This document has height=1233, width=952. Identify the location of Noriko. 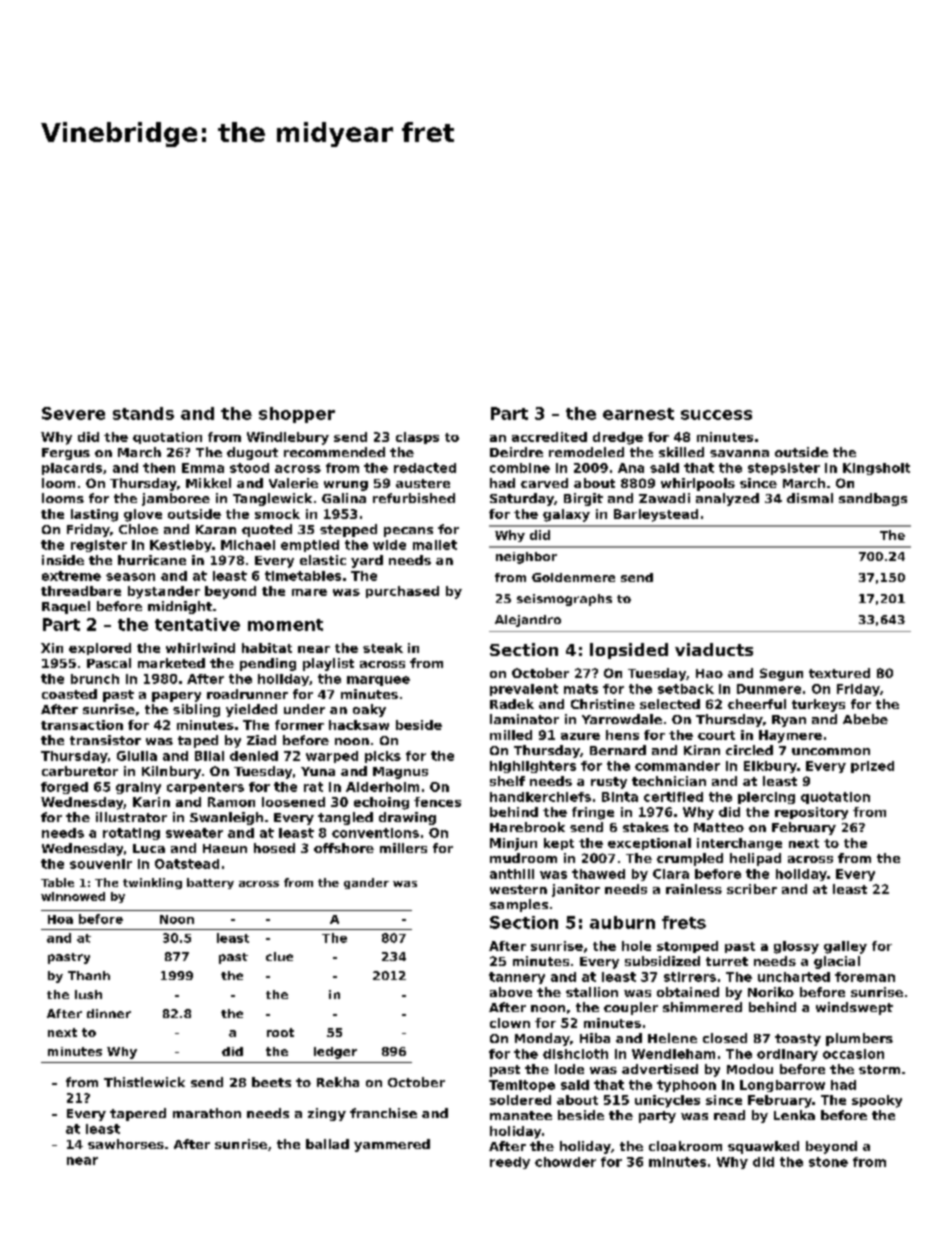
(771, 992).
